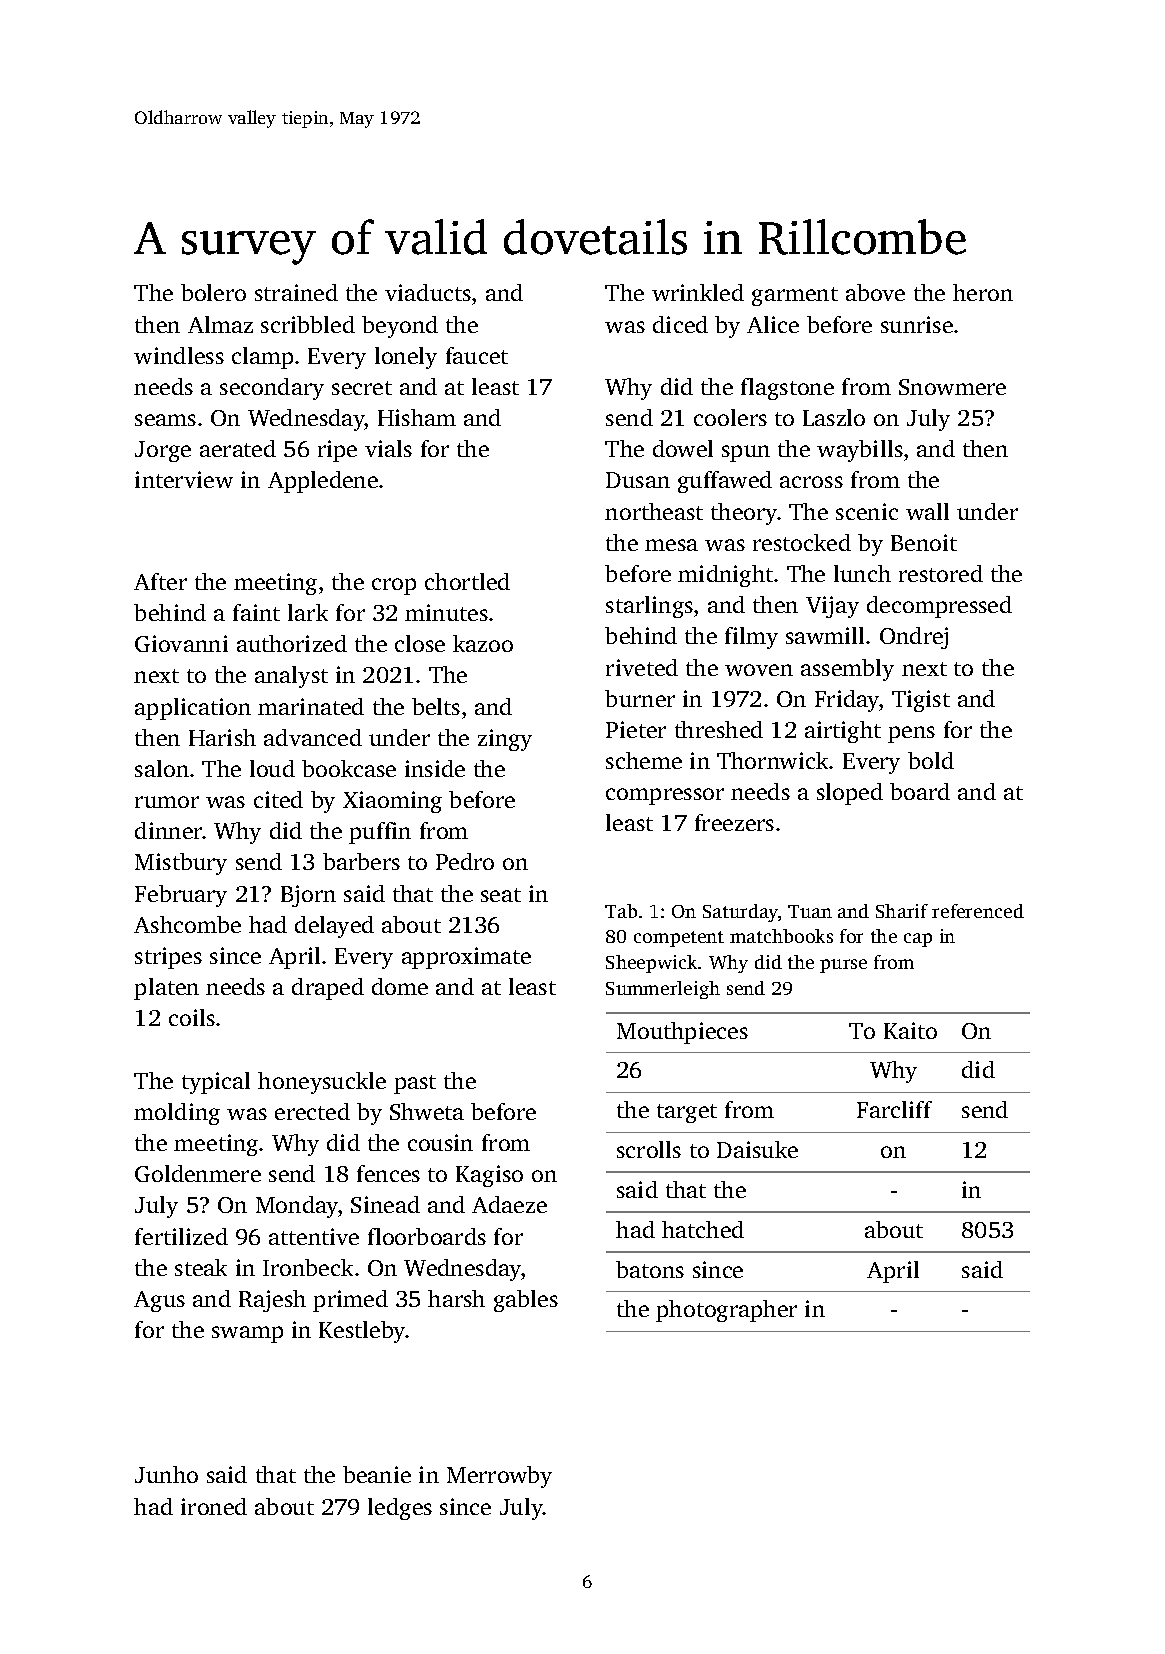 This document has height=1654, width=1165. I want to click on puffin, so click(380, 833).
